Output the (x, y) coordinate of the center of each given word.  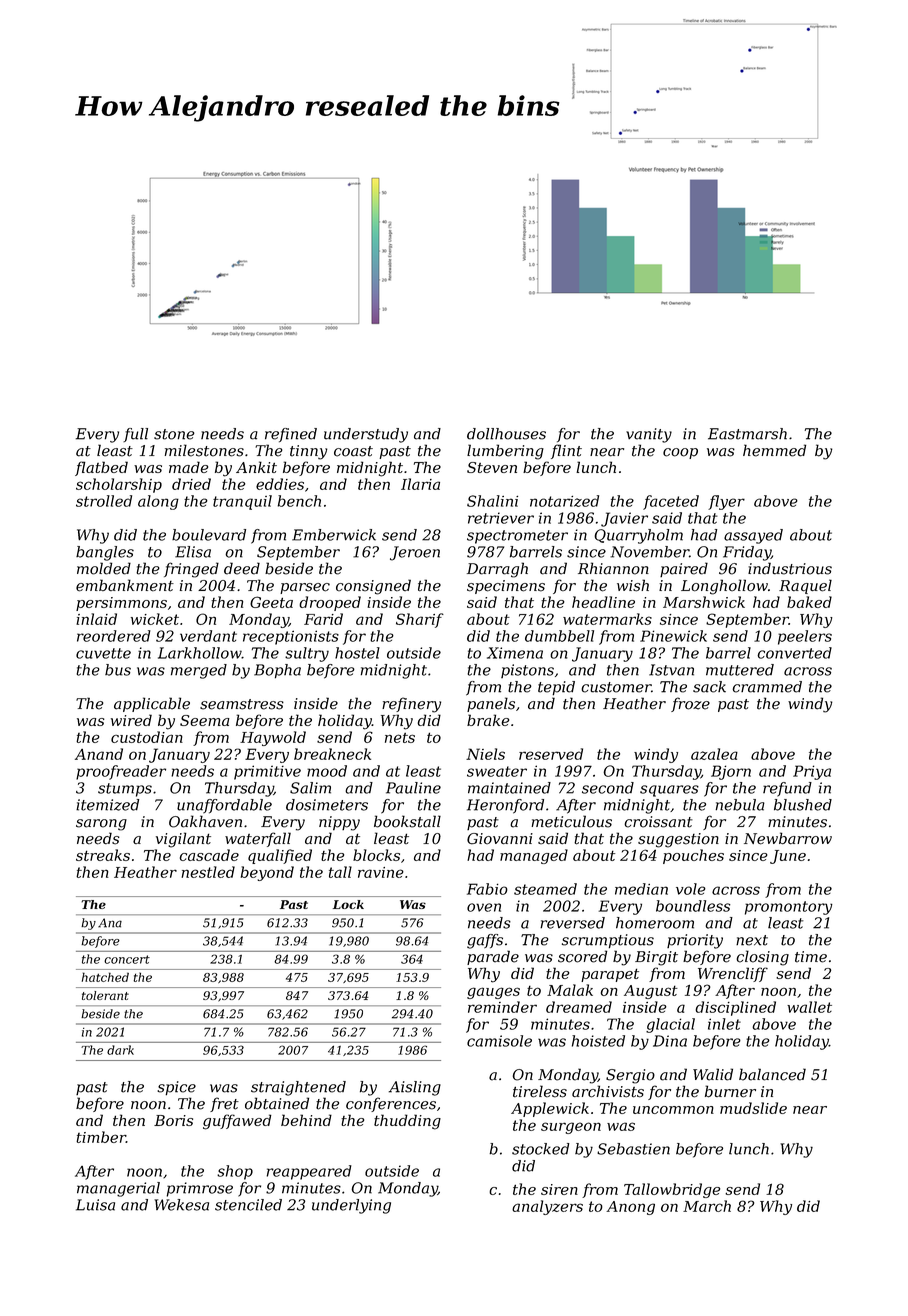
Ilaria (420, 484)
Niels (485, 754)
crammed (767, 687)
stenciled (248, 1205)
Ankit (256, 467)
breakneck (332, 754)
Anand (99, 754)
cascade (209, 855)
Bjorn (731, 772)
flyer (726, 502)
